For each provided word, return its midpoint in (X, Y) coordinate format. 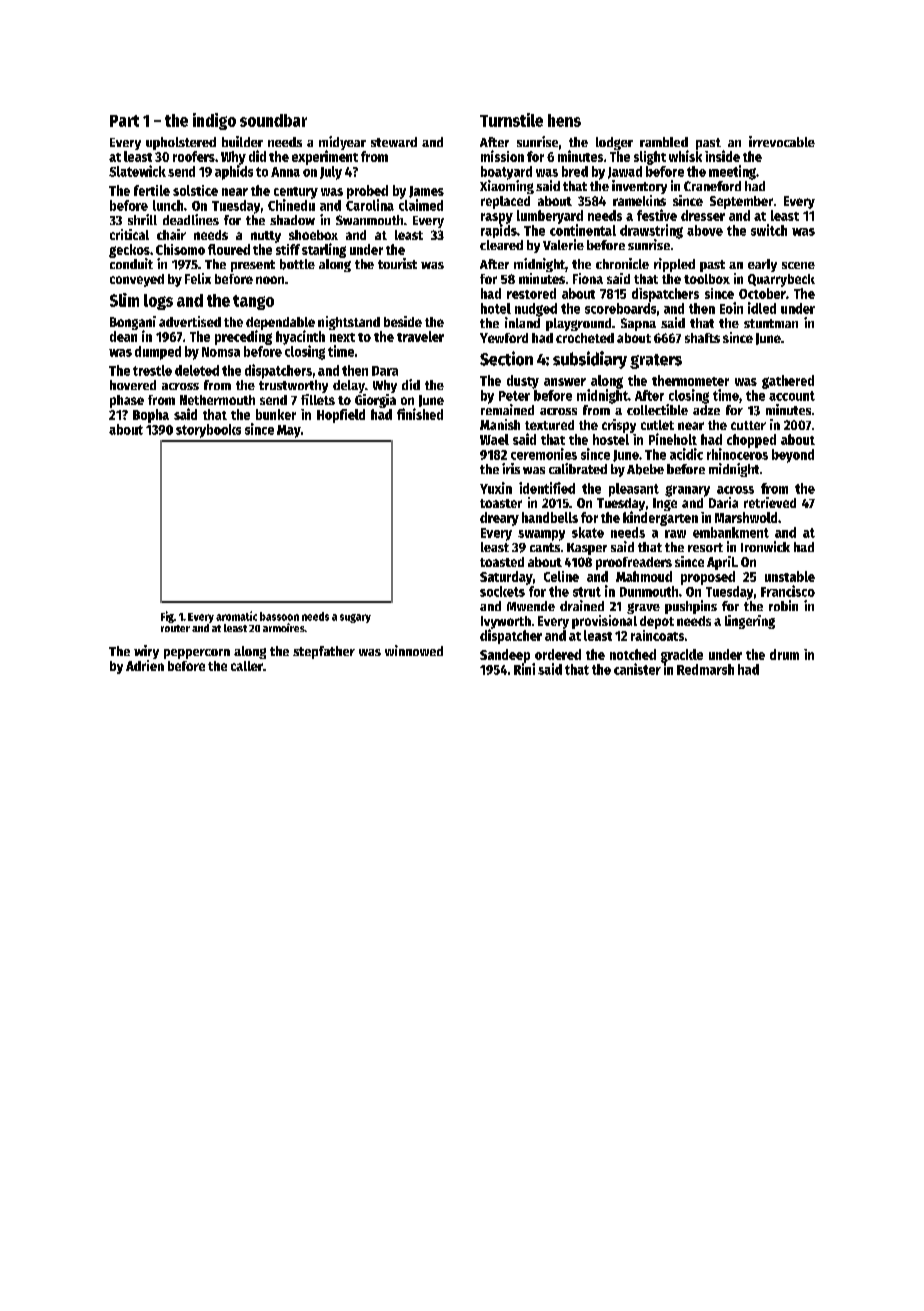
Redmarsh (705, 669)
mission (502, 156)
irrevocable (782, 141)
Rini (524, 669)
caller (247, 666)
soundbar (273, 120)
